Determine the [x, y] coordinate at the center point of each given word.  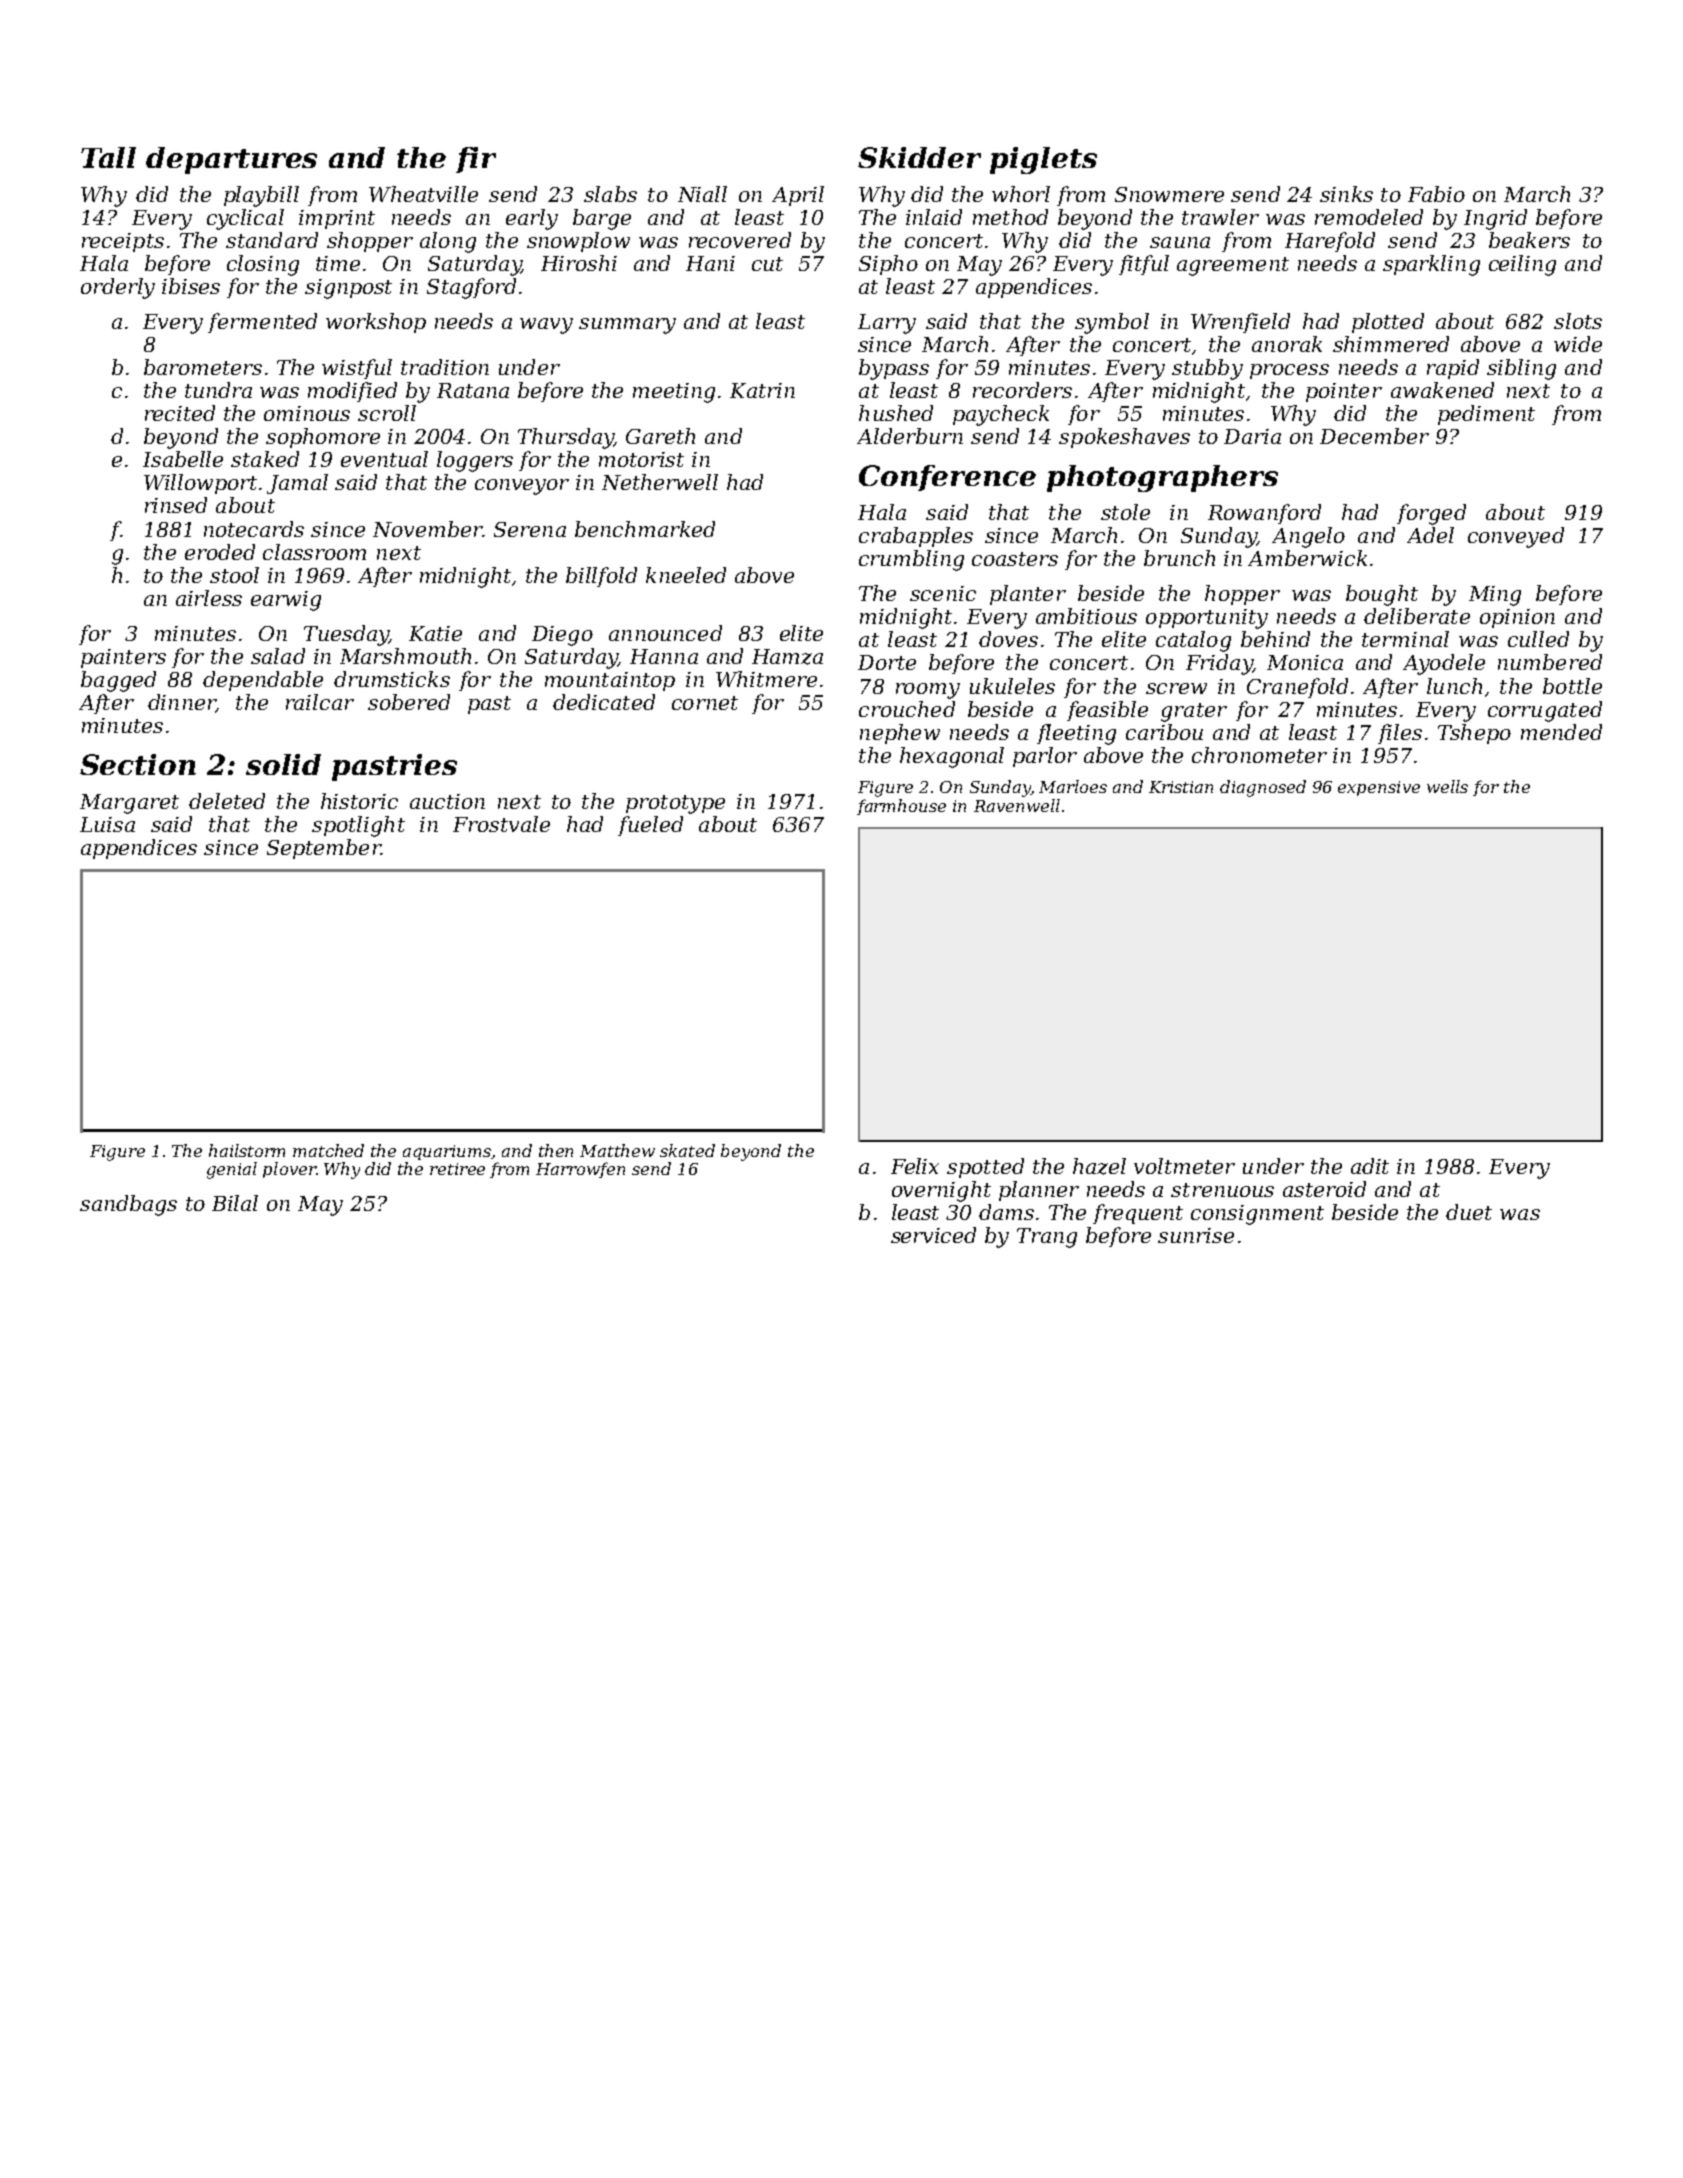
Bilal [235, 1203]
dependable [263, 681]
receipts [123, 242]
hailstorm [247, 1150]
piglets [1043, 160]
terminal [1405, 639]
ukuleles [1012, 686]
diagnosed [1263, 788]
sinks [1346, 194]
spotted [985, 1168]
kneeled [686, 575]
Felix [915, 1166]
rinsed [176, 505]
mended [1561, 732]
